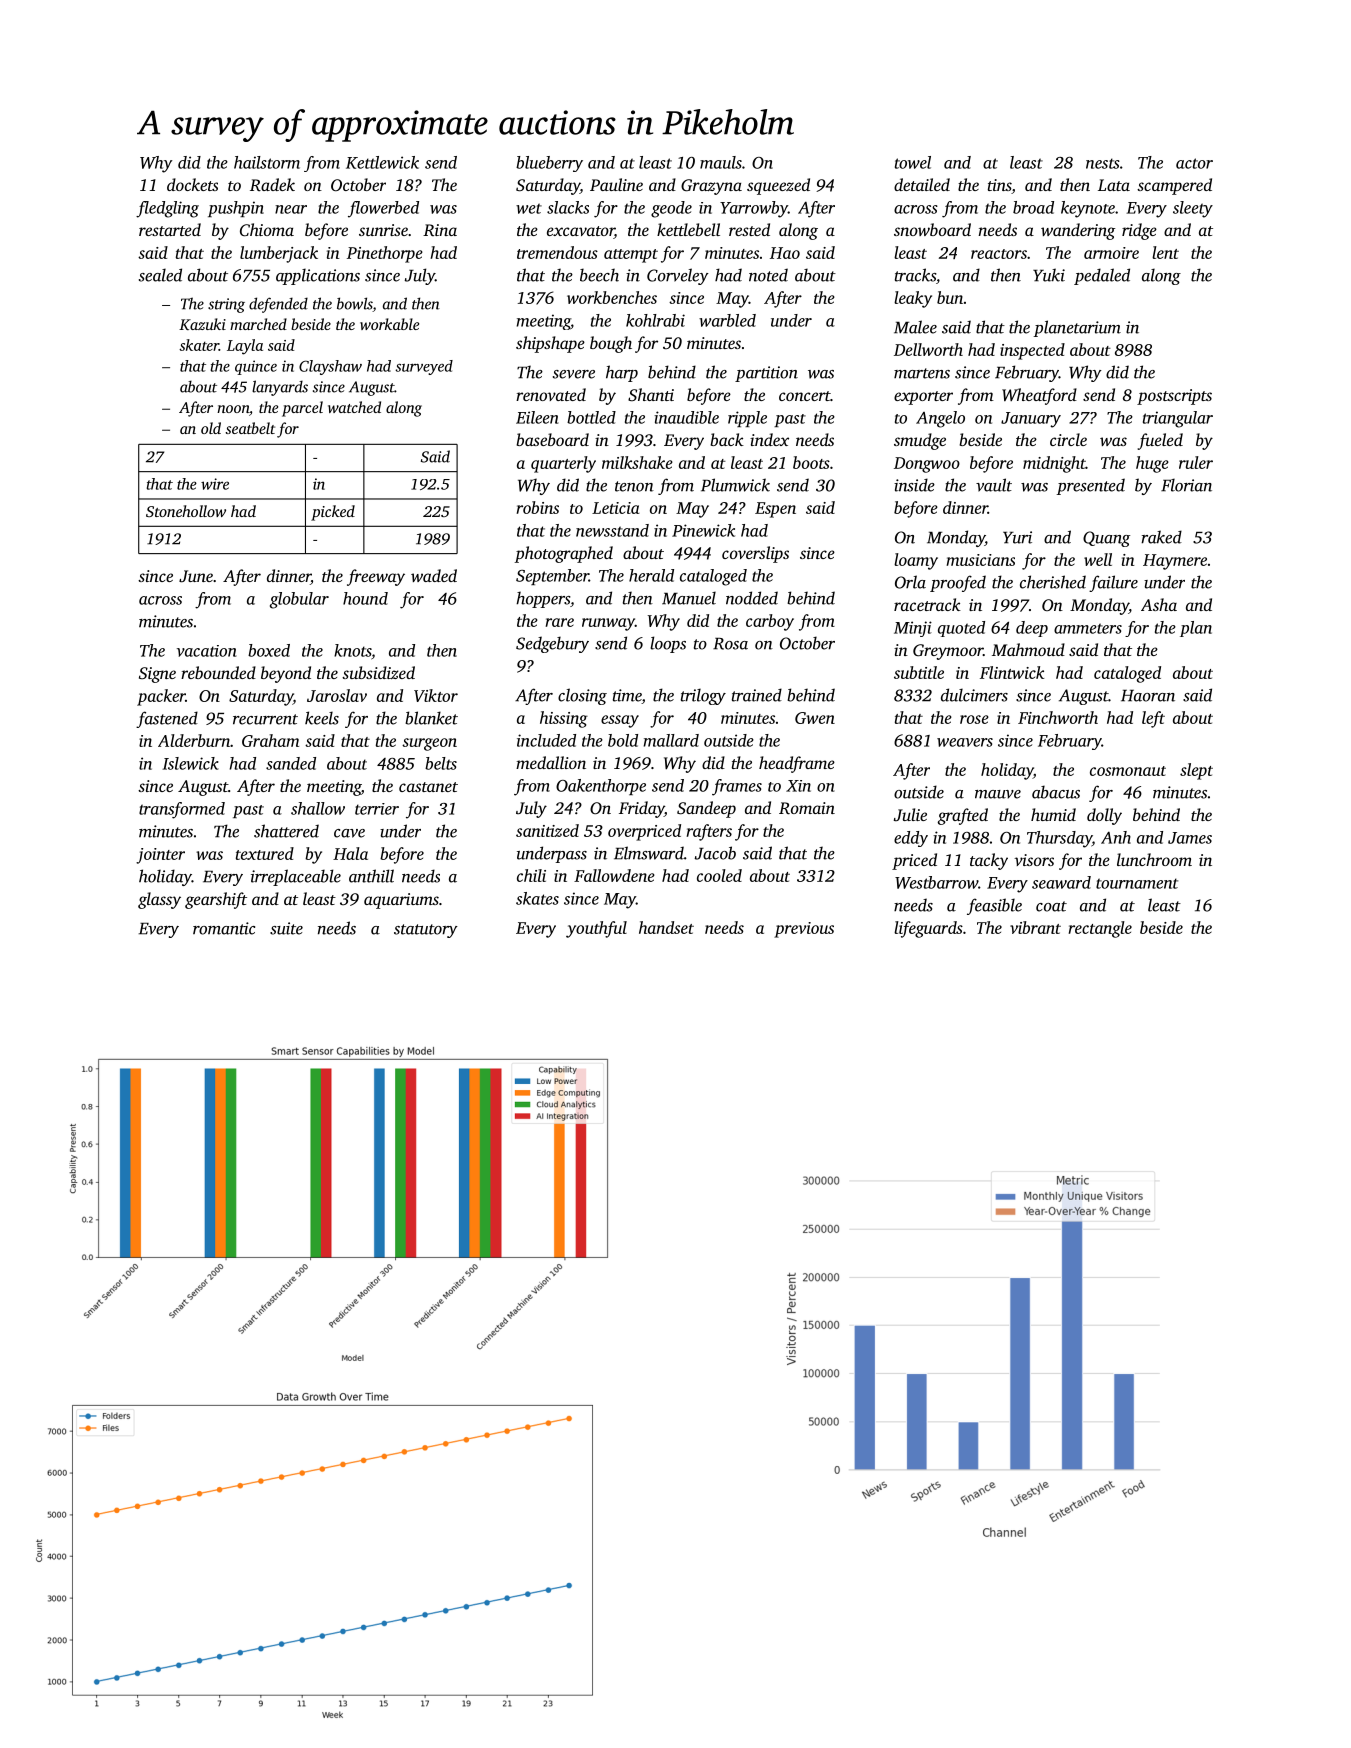  I want to click on triangular, so click(1178, 419).
